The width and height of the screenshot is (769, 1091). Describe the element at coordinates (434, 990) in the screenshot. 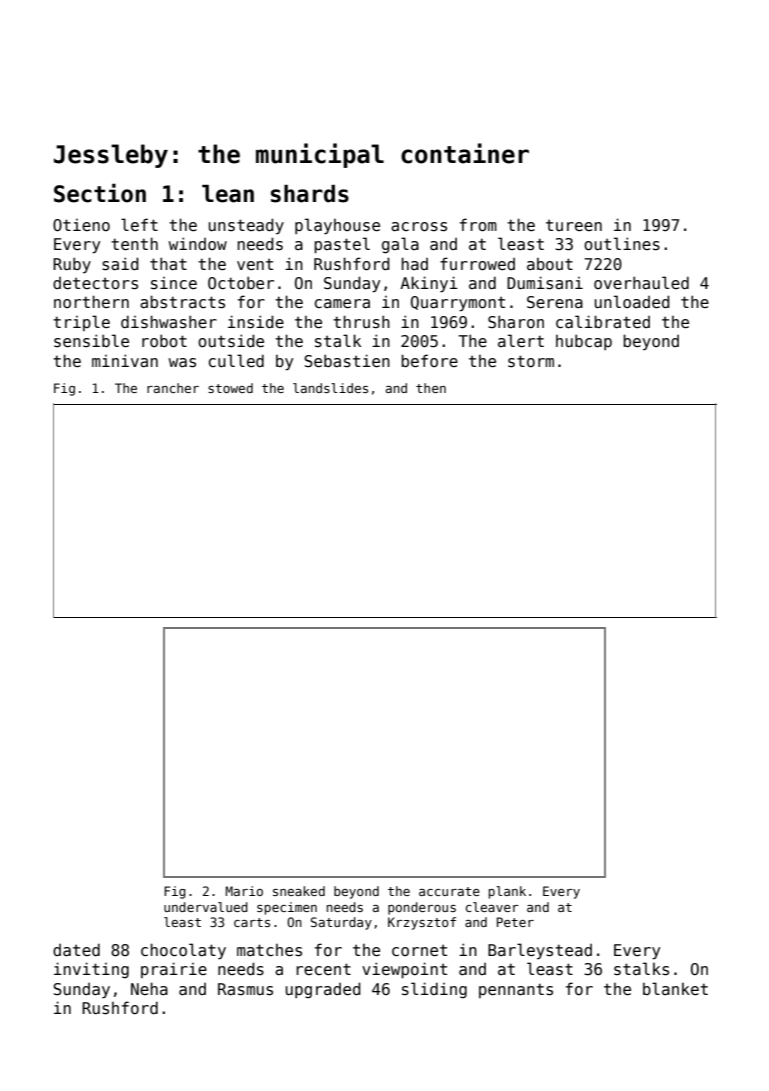

I see `sliding` at that location.
